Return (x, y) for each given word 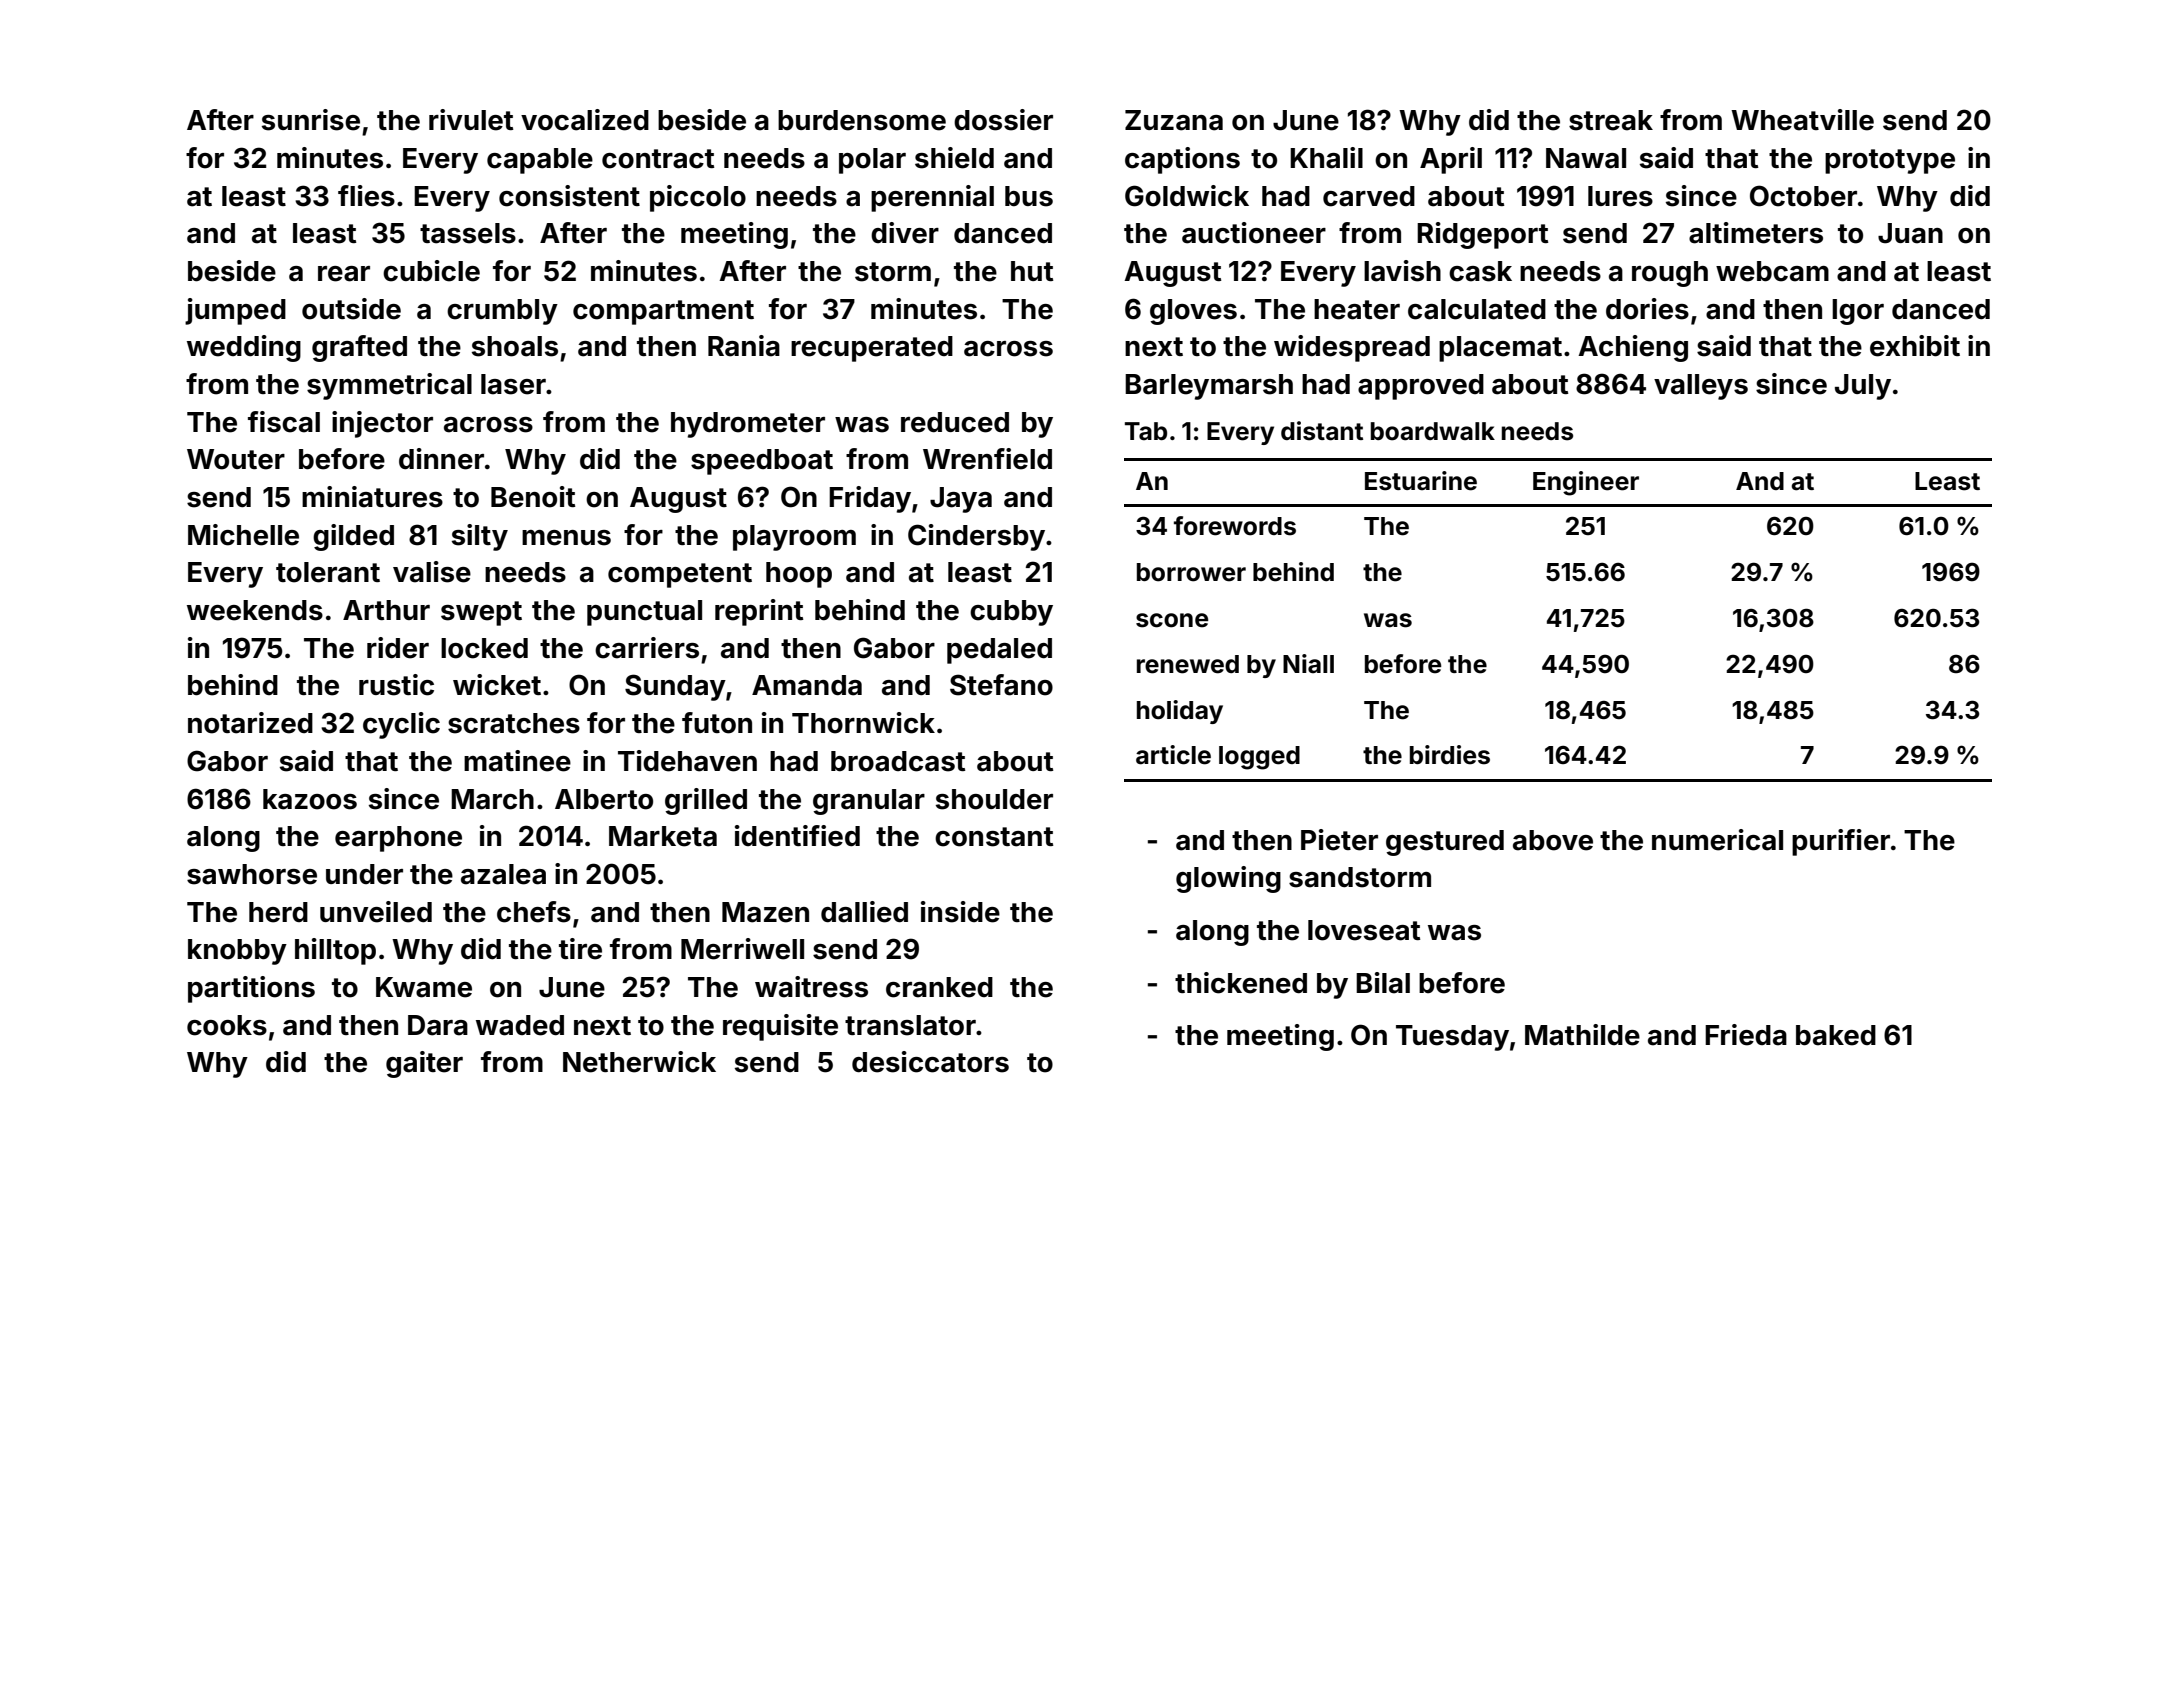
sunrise (311, 120)
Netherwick (639, 1062)
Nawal (1586, 158)
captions (1182, 160)
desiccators (930, 1062)
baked (1836, 1035)
